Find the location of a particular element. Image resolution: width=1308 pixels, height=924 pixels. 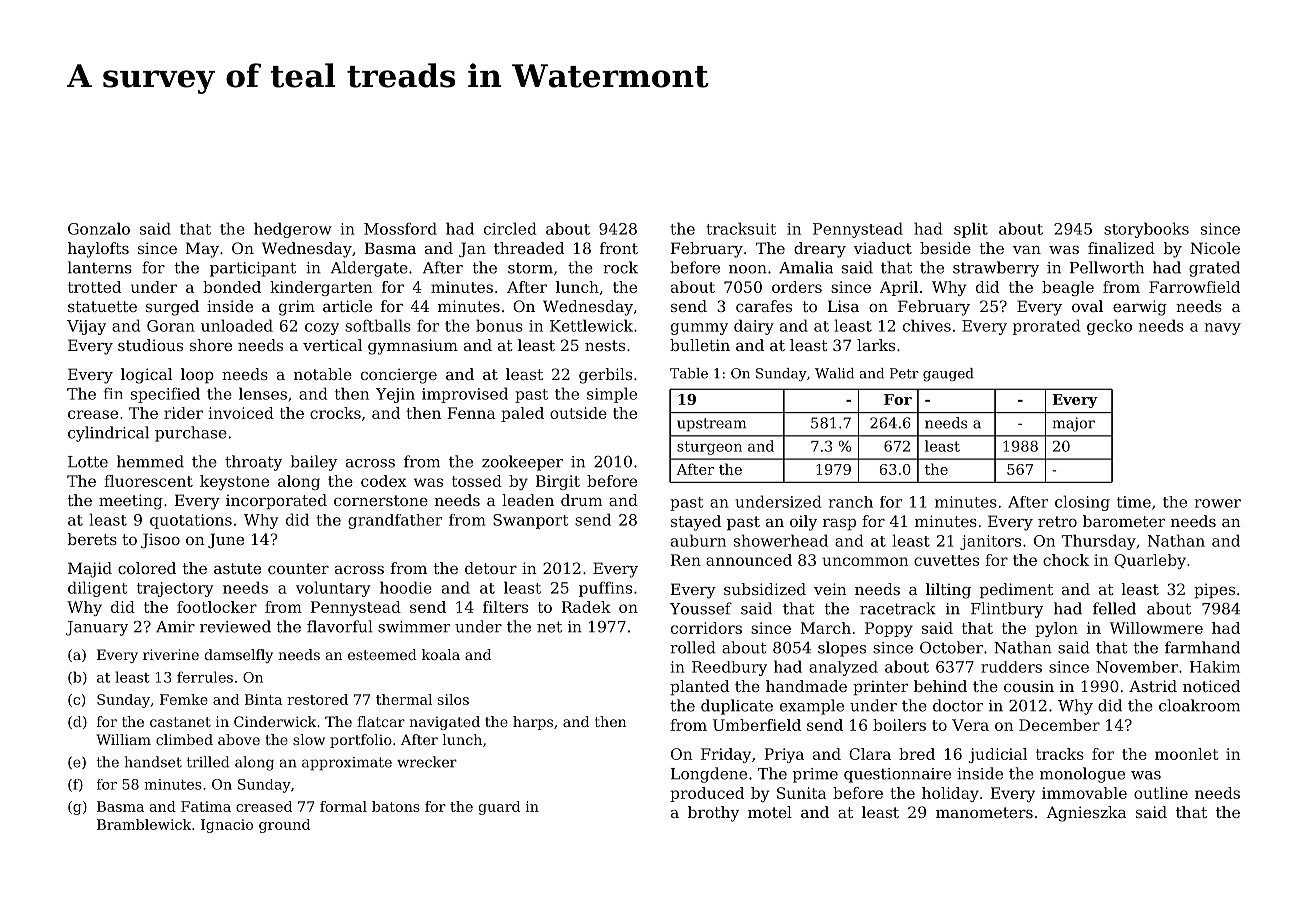

concierge is located at coordinates (399, 376).
